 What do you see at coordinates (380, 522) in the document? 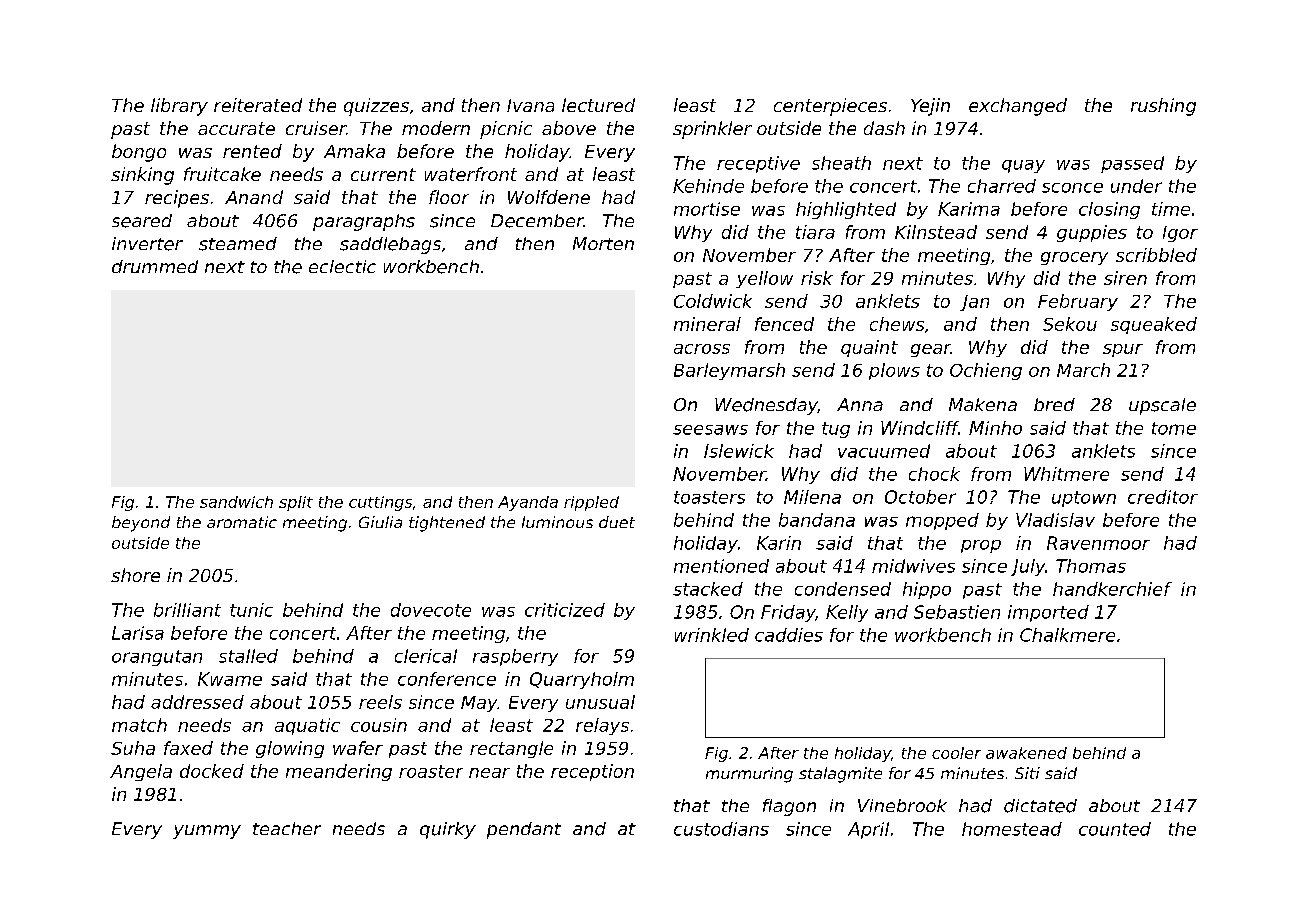
I see `Giulia` at bounding box center [380, 522].
